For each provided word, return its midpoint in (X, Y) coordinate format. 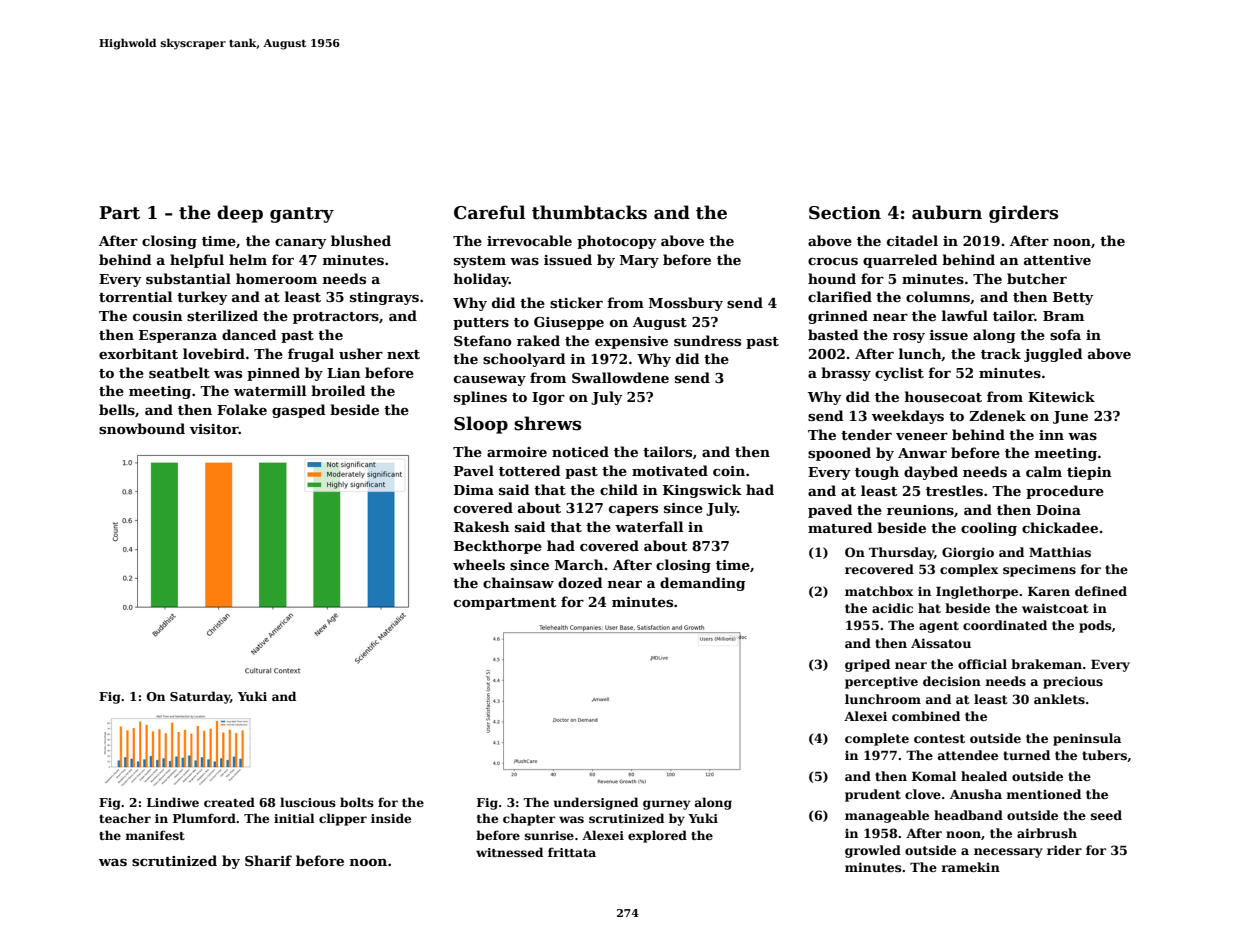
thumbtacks (589, 212)
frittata (572, 852)
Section (845, 213)
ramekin (970, 867)
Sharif (268, 860)
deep (240, 214)
